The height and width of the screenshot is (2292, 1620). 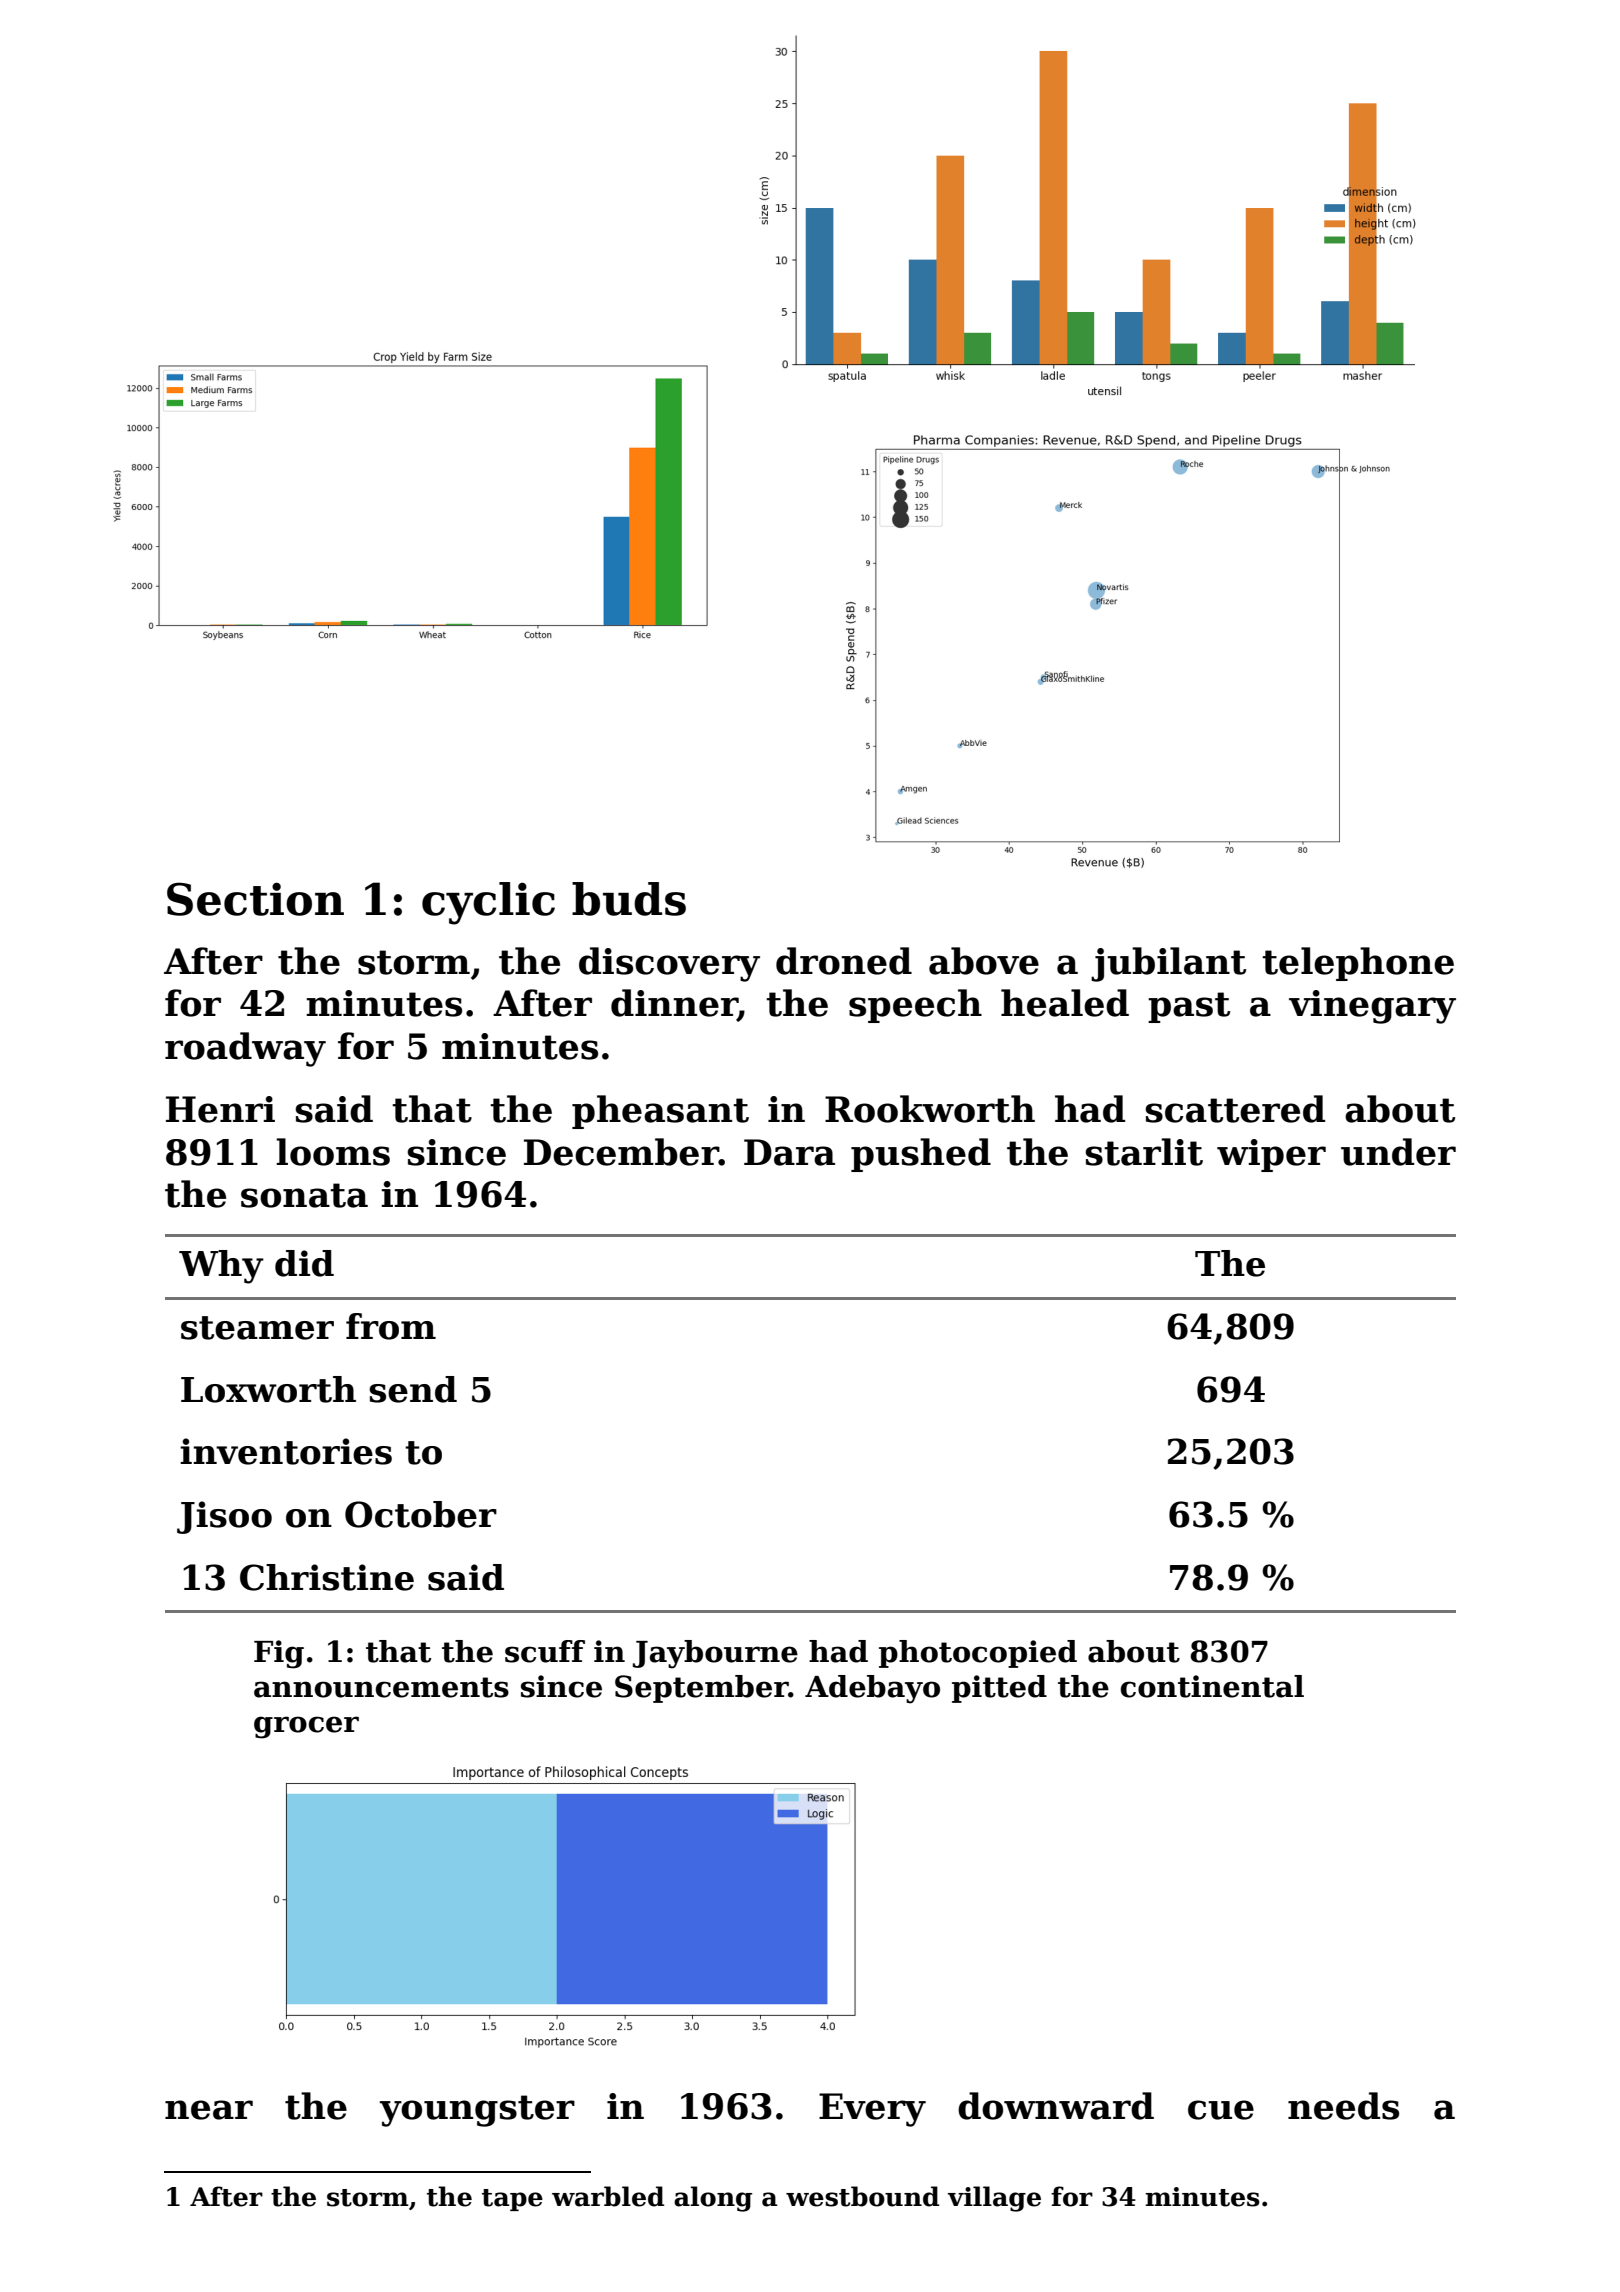 I want to click on telephone, so click(x=1358, y=964).
